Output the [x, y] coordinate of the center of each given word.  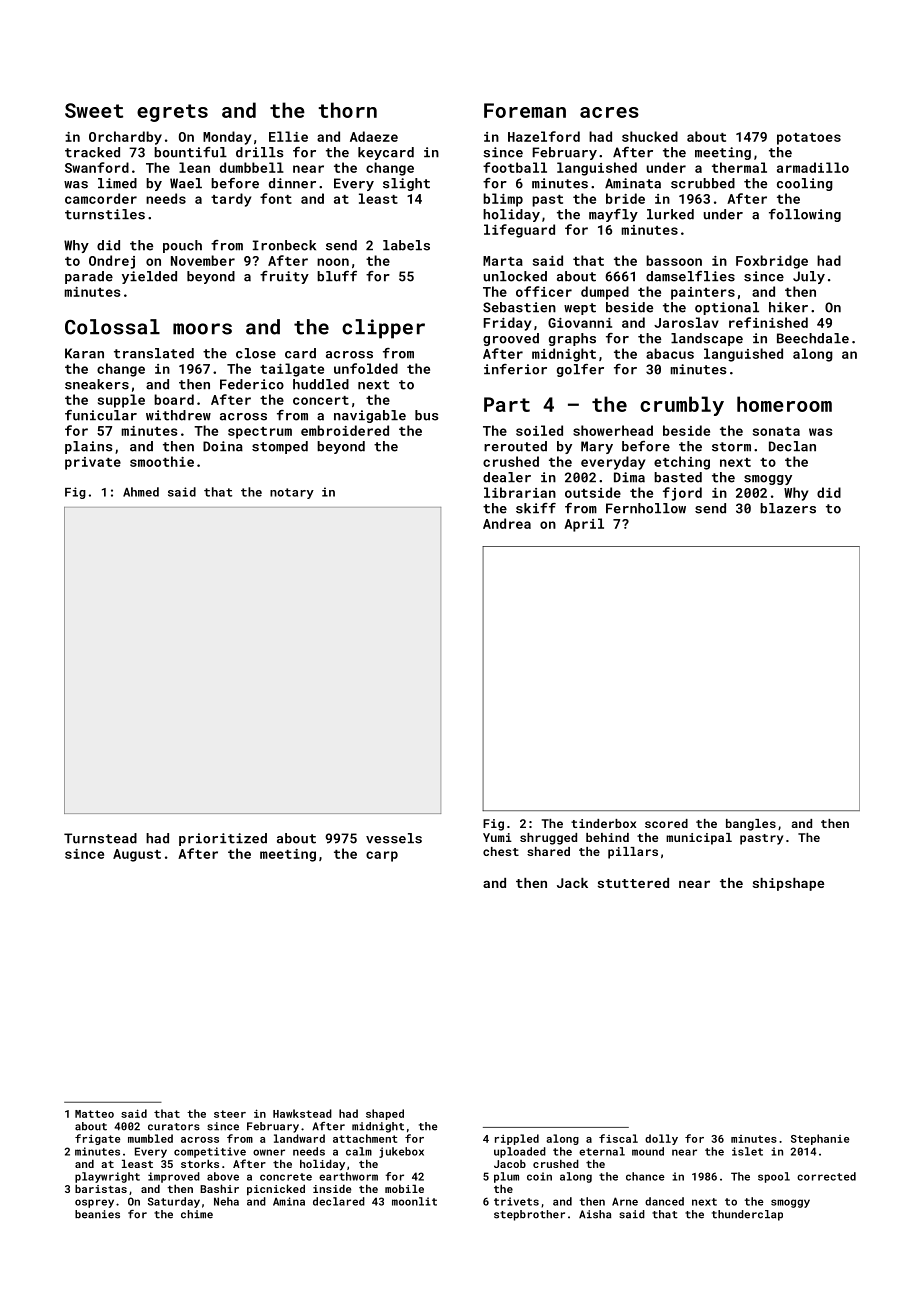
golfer [580, 370]
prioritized [223, 839]
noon [333, 262]
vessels [394, 838]
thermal [739, 167]
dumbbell [252, 167]
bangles [751, 825]
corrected [826, 1176]
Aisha [595, 1214]
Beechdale [813, 338]
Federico [252, 384]
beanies [97, 1214]
